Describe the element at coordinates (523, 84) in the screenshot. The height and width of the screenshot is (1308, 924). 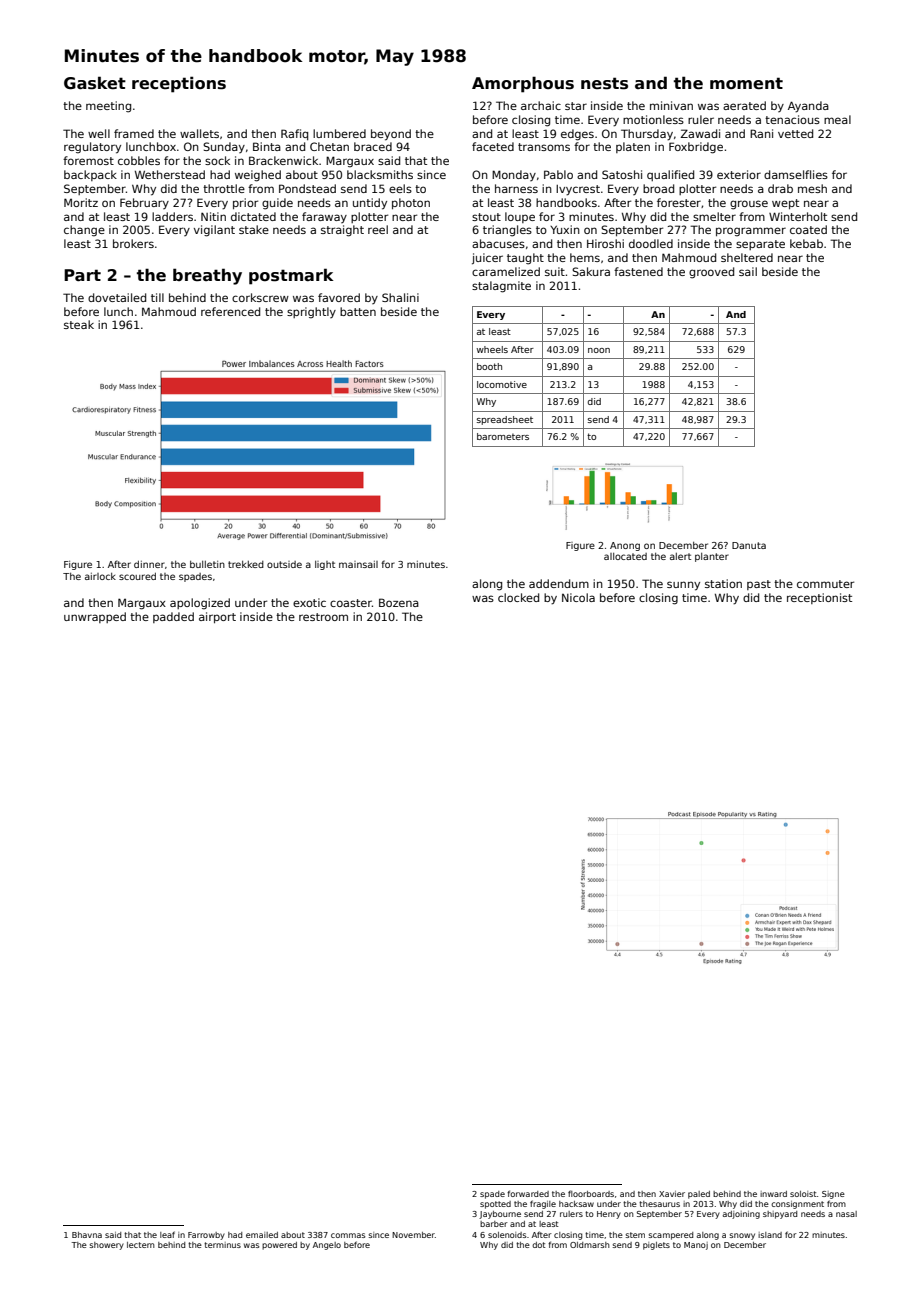
I see `Amorphous` at that location.
